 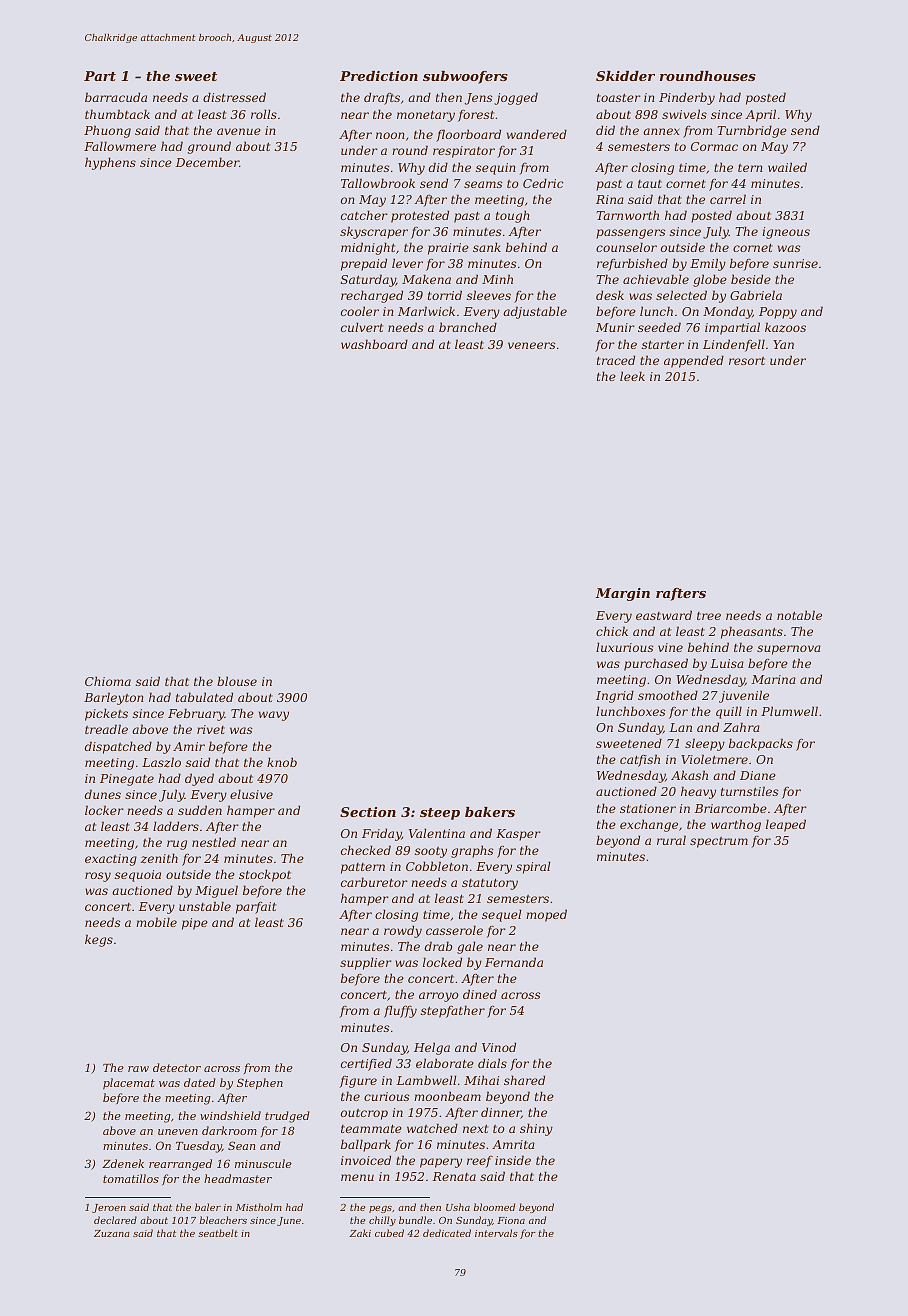 I want to click on Pinderby, so click(x=687, y=98).
